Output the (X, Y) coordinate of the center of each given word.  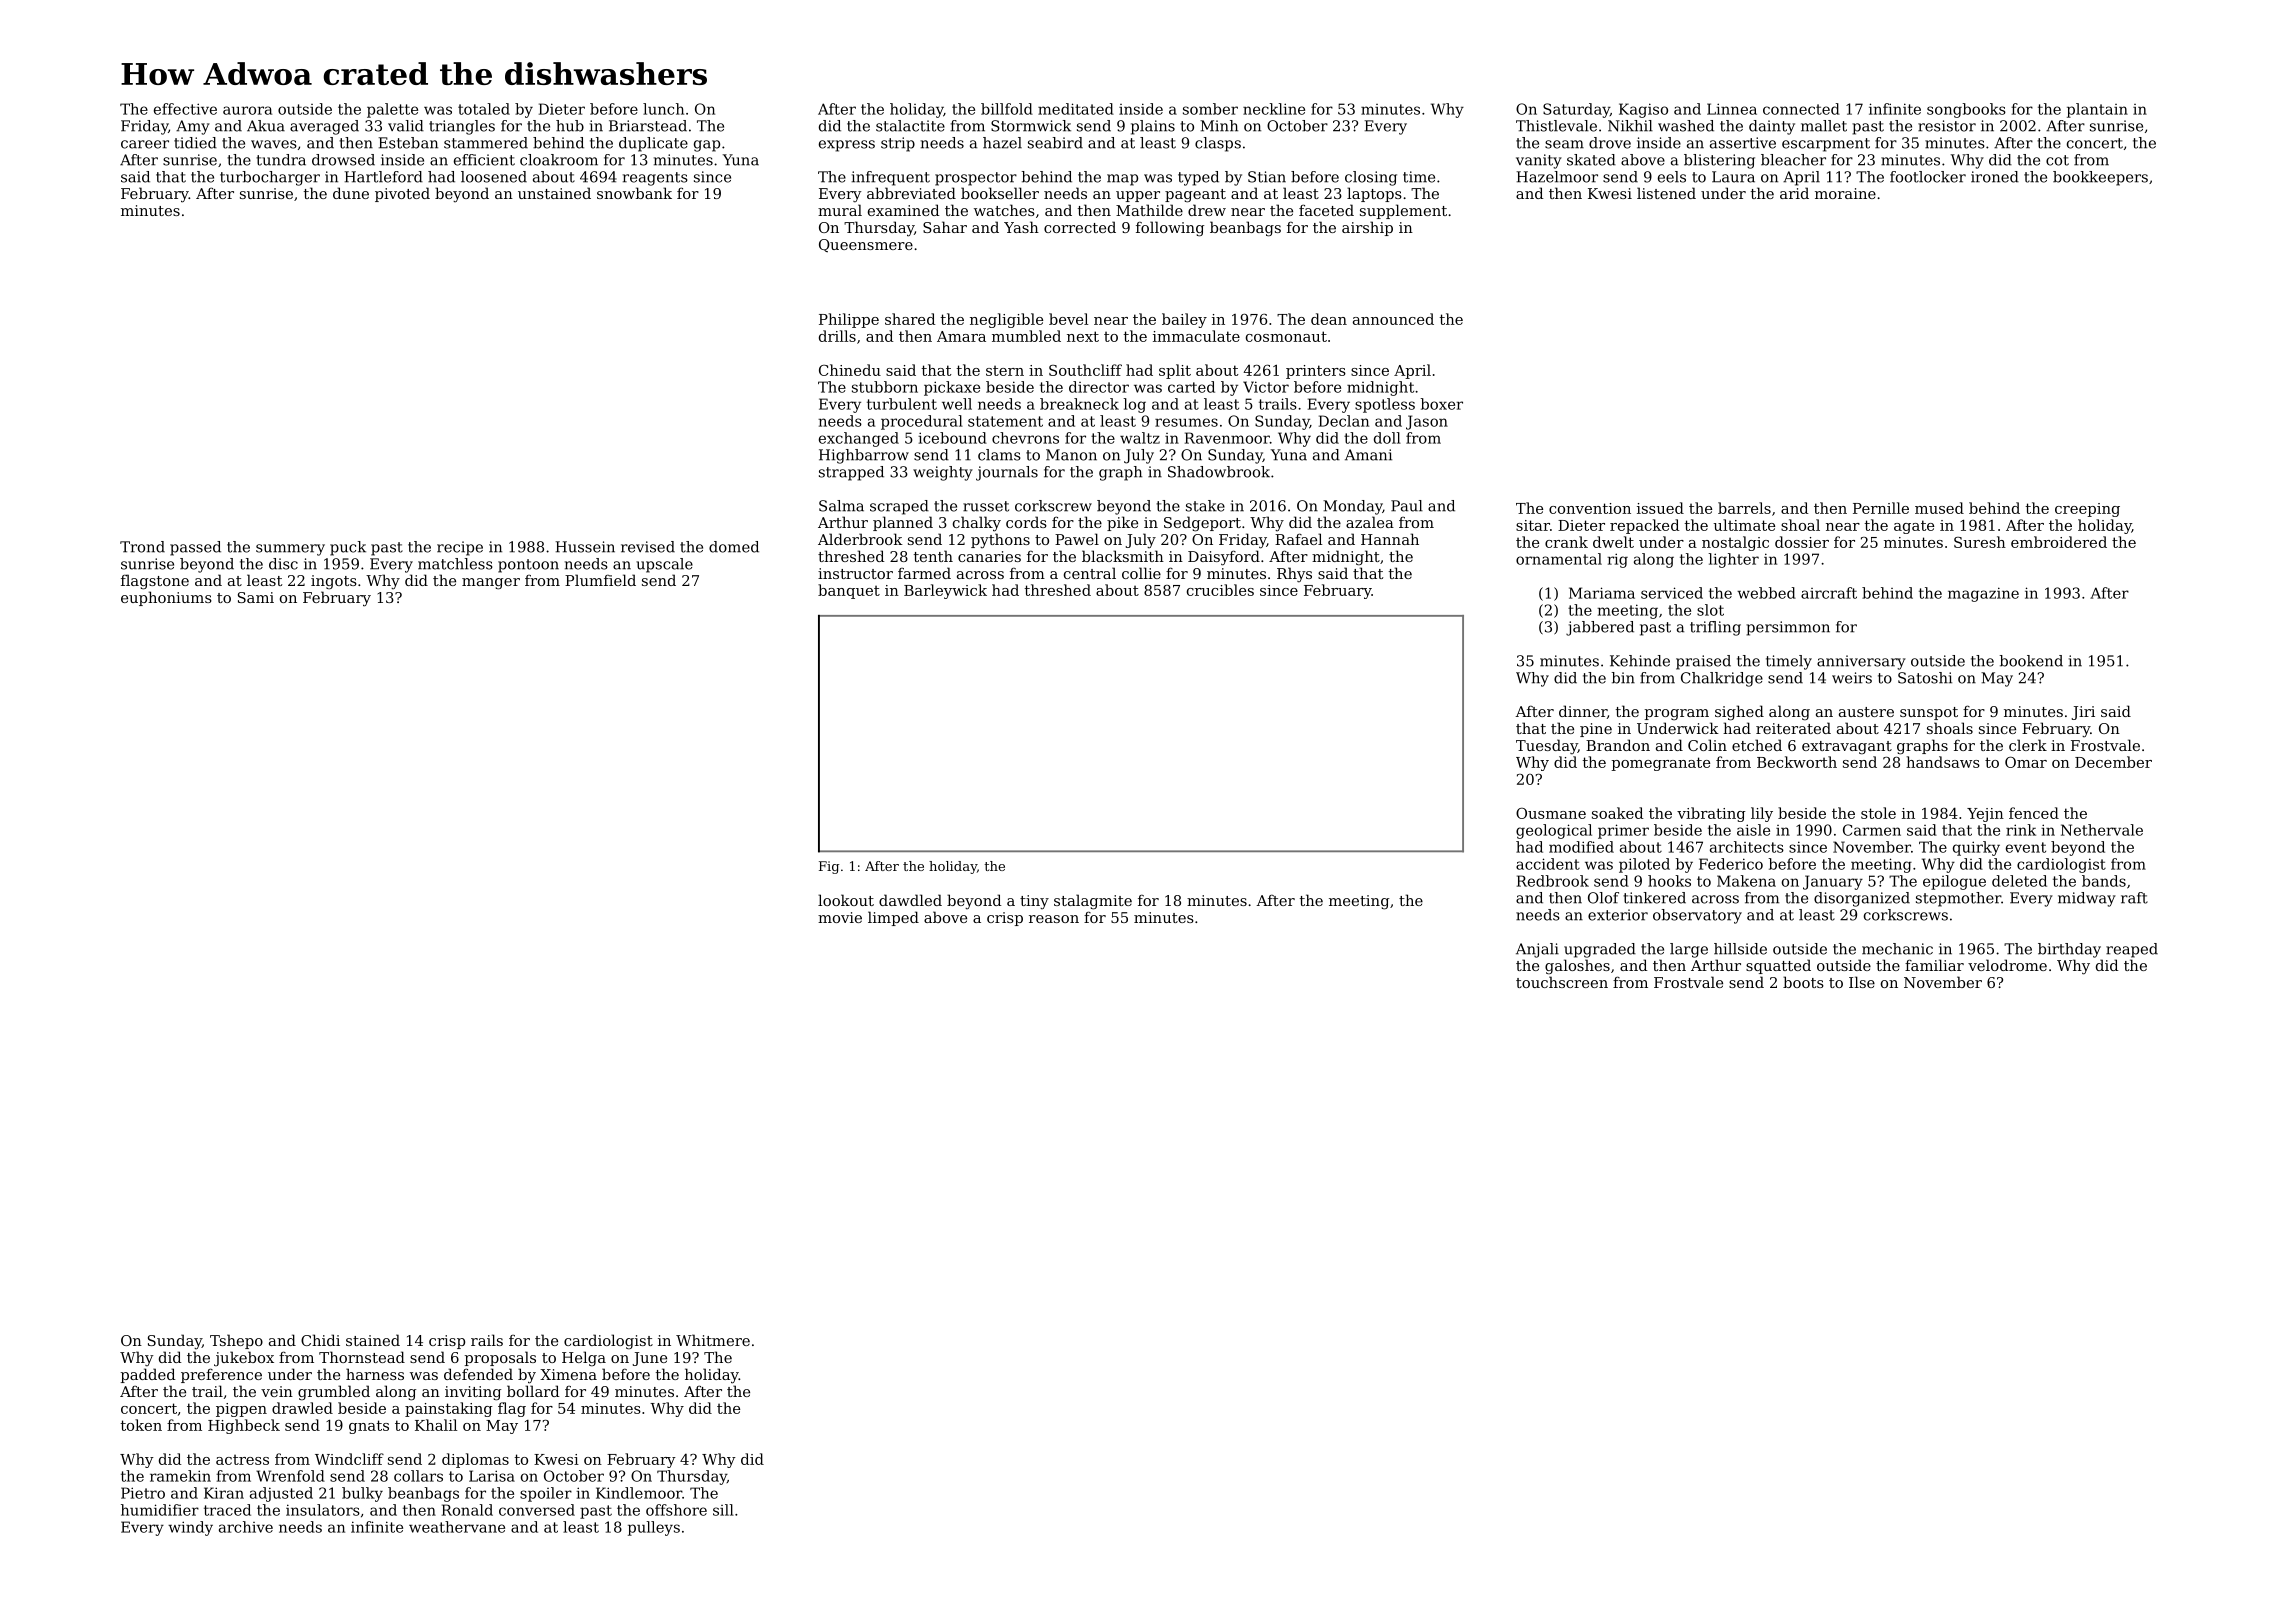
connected (1801, 109)
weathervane (457, 1527)
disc (283, 564)
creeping (2087, 510)
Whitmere (713, 1340)
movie (840, 917)
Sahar (945, 227)
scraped (899, 507)
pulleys (654, 1528)
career (145, 144)
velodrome (2007, 965)
